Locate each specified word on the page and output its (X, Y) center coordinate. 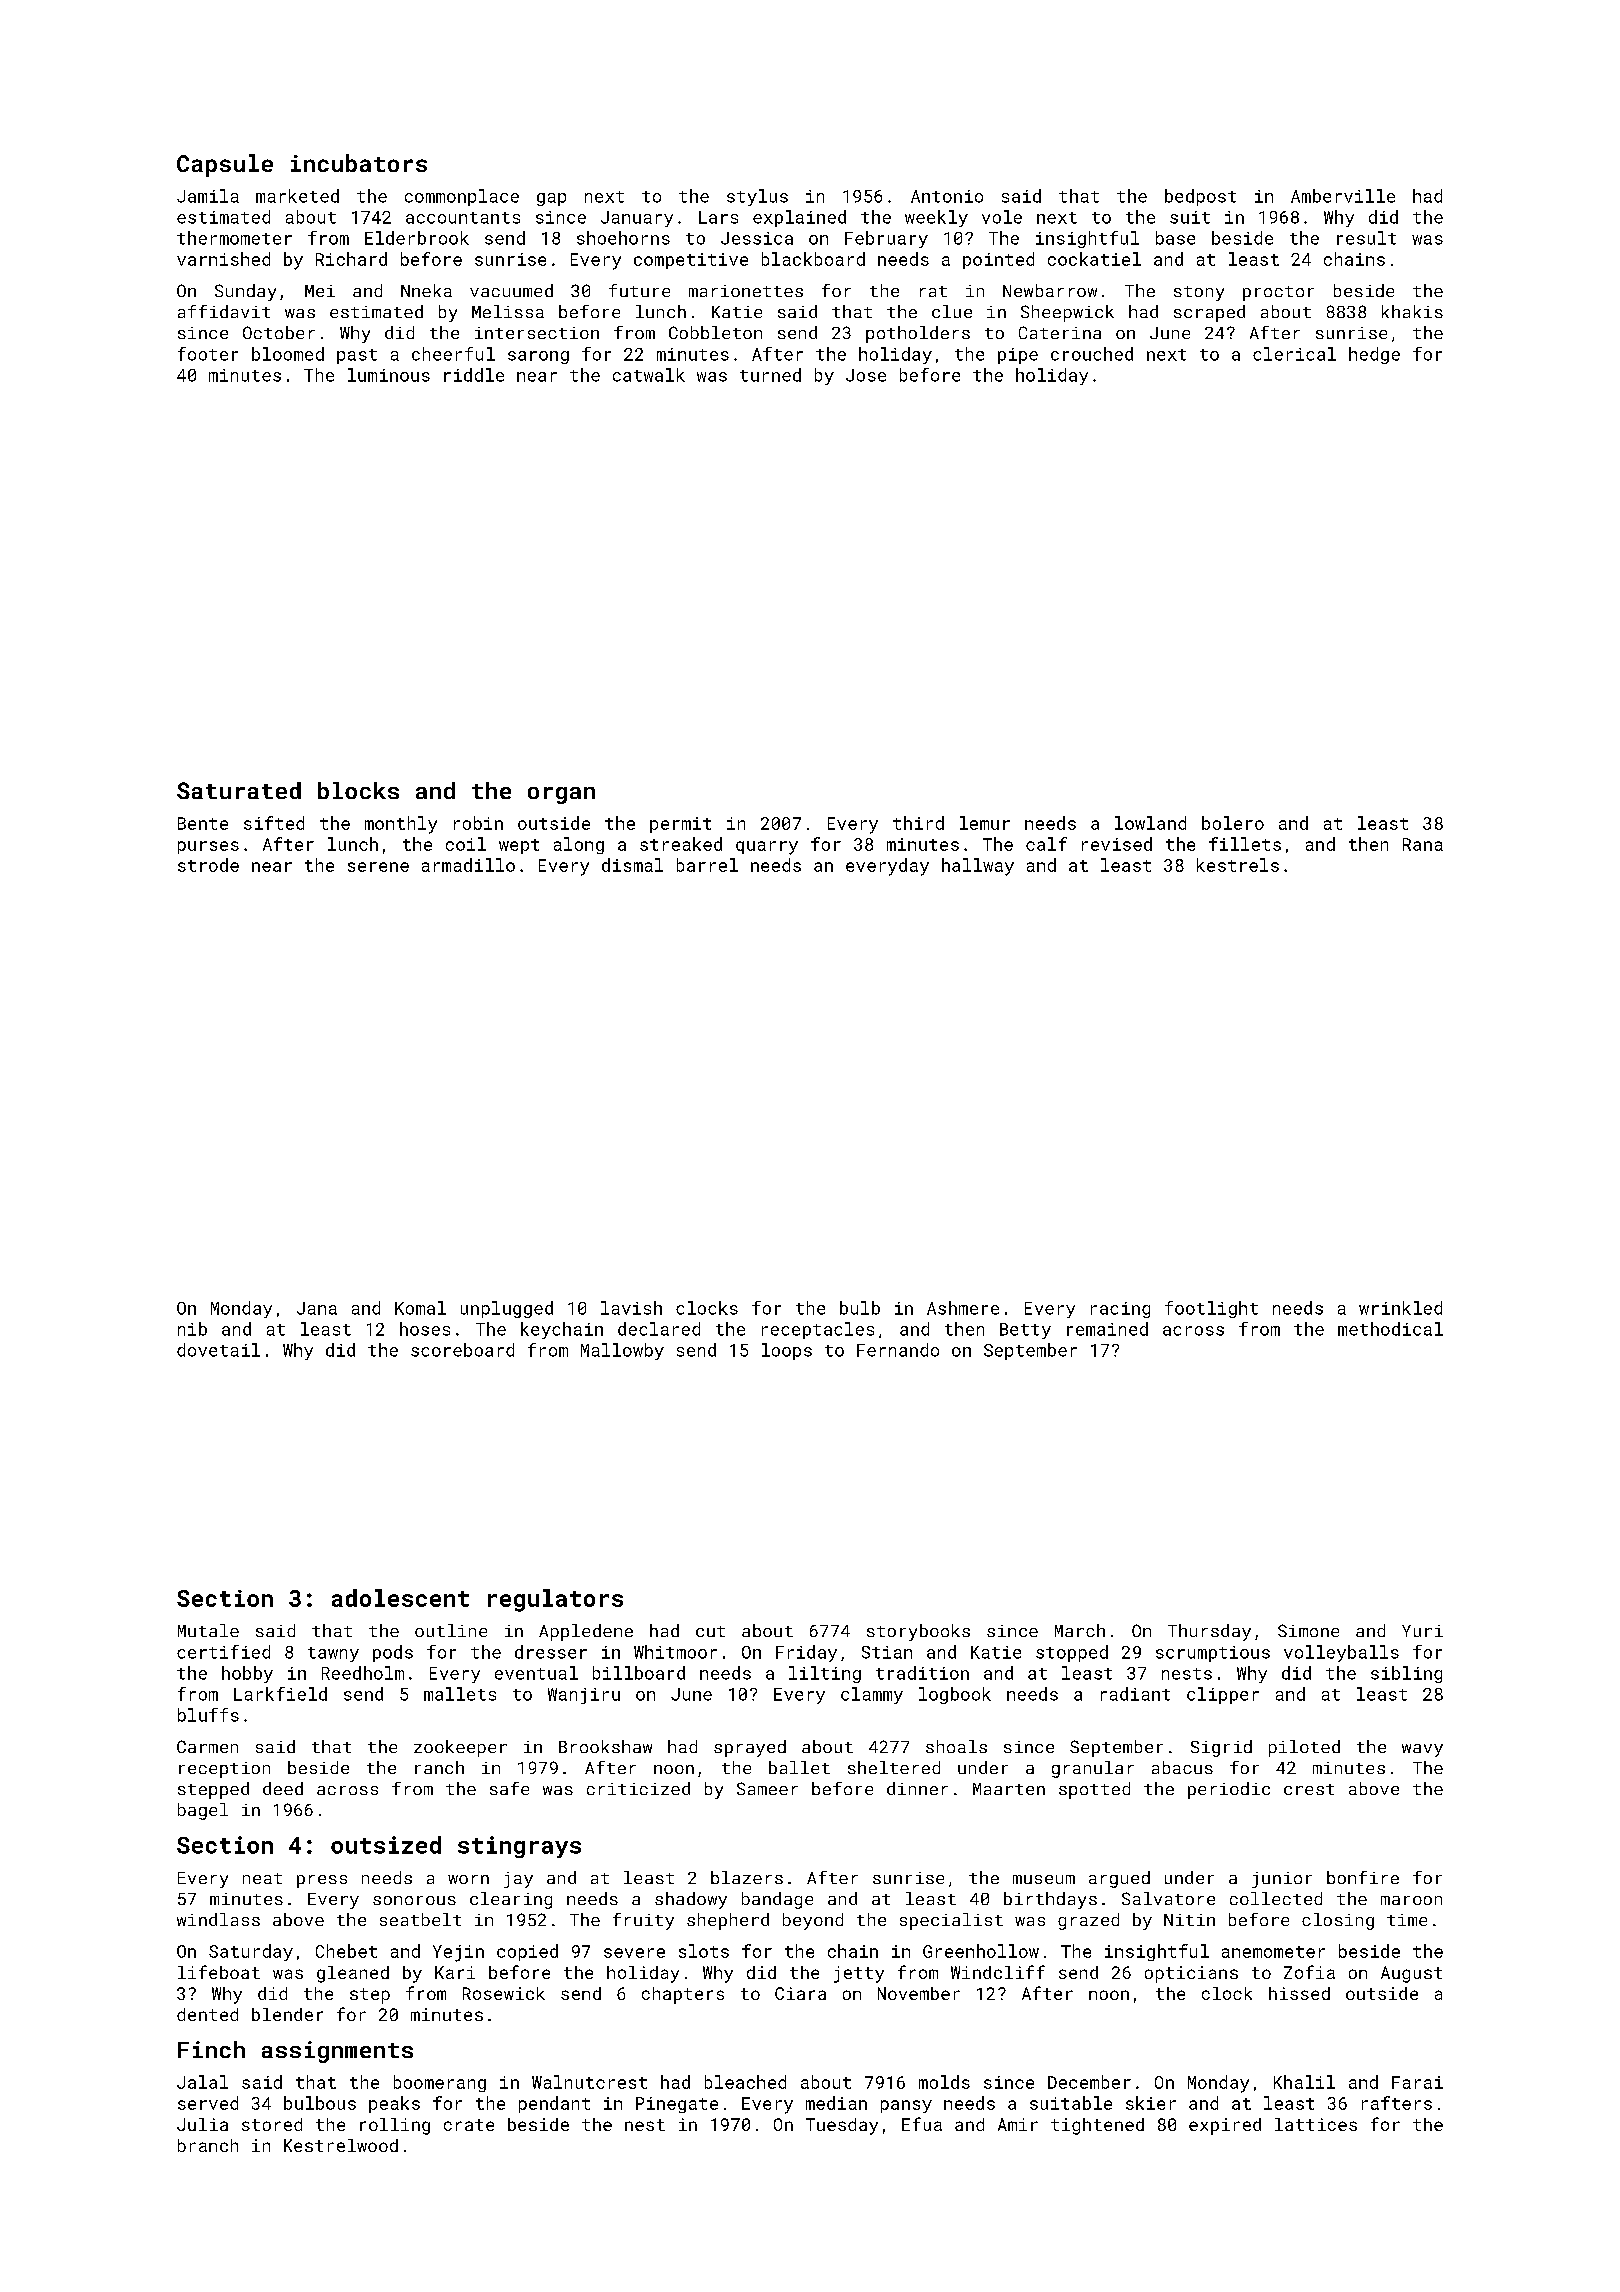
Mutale (208, 1630)
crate (469, 2125)
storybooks (918, 1632)
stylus (757, 197)
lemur (985, 823)
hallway (978, 867)
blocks (358, 790)
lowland (1150, 823)
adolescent (400, 1598)
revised (1117, 844)
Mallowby (622, 1351)
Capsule (225, 165)
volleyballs (1341, 1653)
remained (1107, 1329)
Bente (203, 823)
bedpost (1200, 197)
